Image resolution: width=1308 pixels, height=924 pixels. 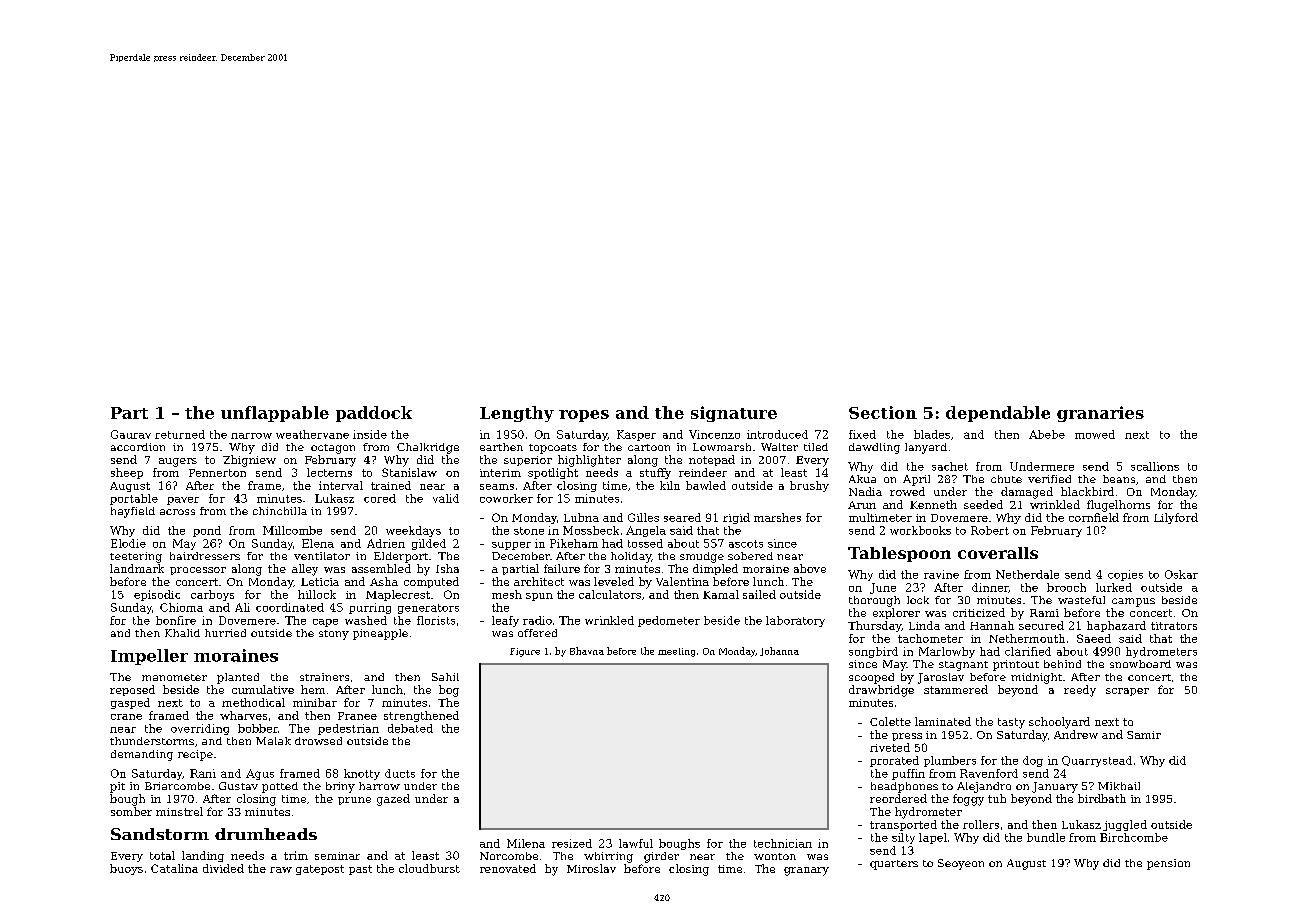 I want to click on pond, so click(x=207, y=531).
